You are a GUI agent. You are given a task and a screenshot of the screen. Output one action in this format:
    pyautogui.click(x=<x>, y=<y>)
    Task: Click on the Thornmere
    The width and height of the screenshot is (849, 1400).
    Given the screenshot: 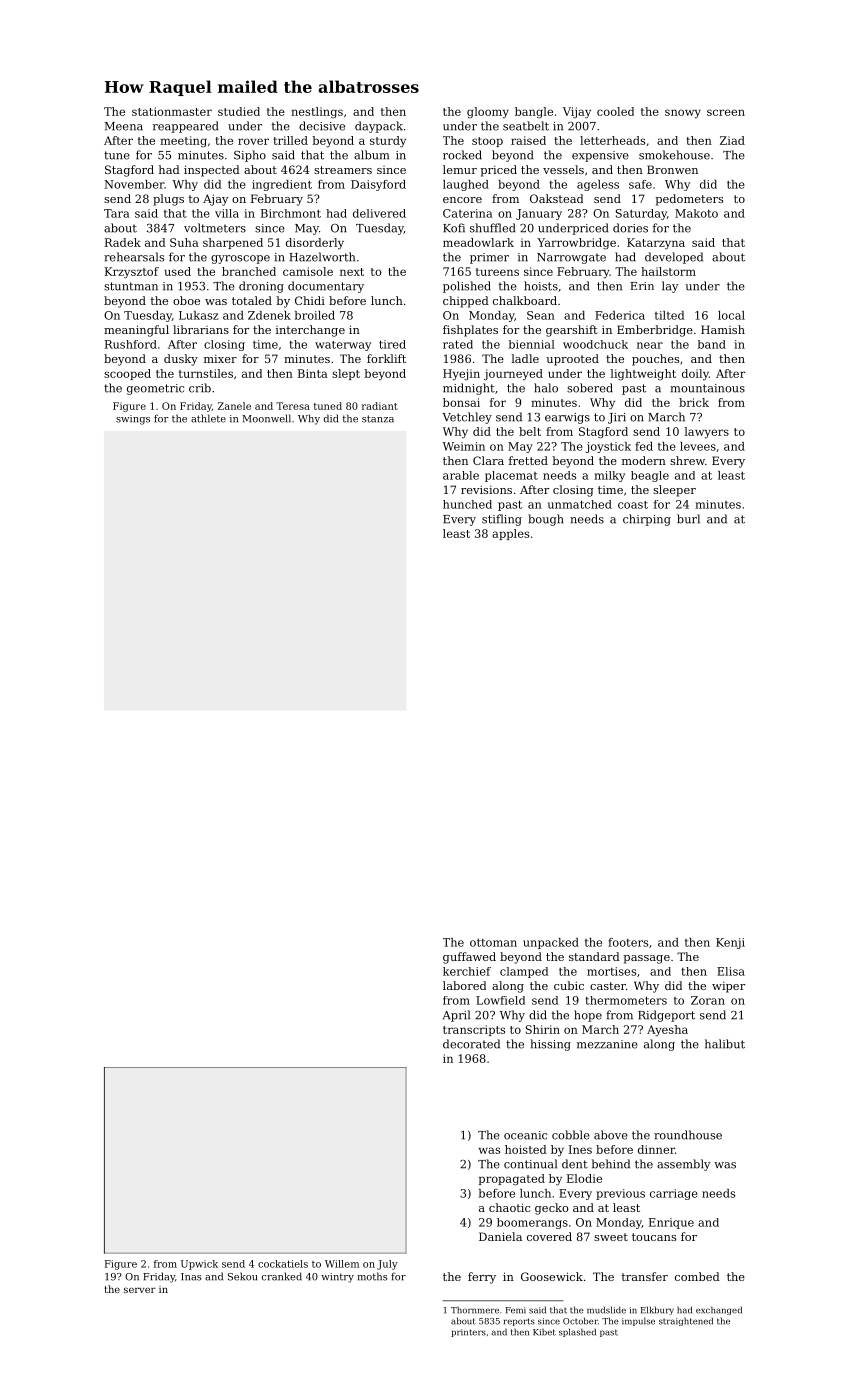 What is the action you would take?
    pyautogui.click(x=475, y=1310)
